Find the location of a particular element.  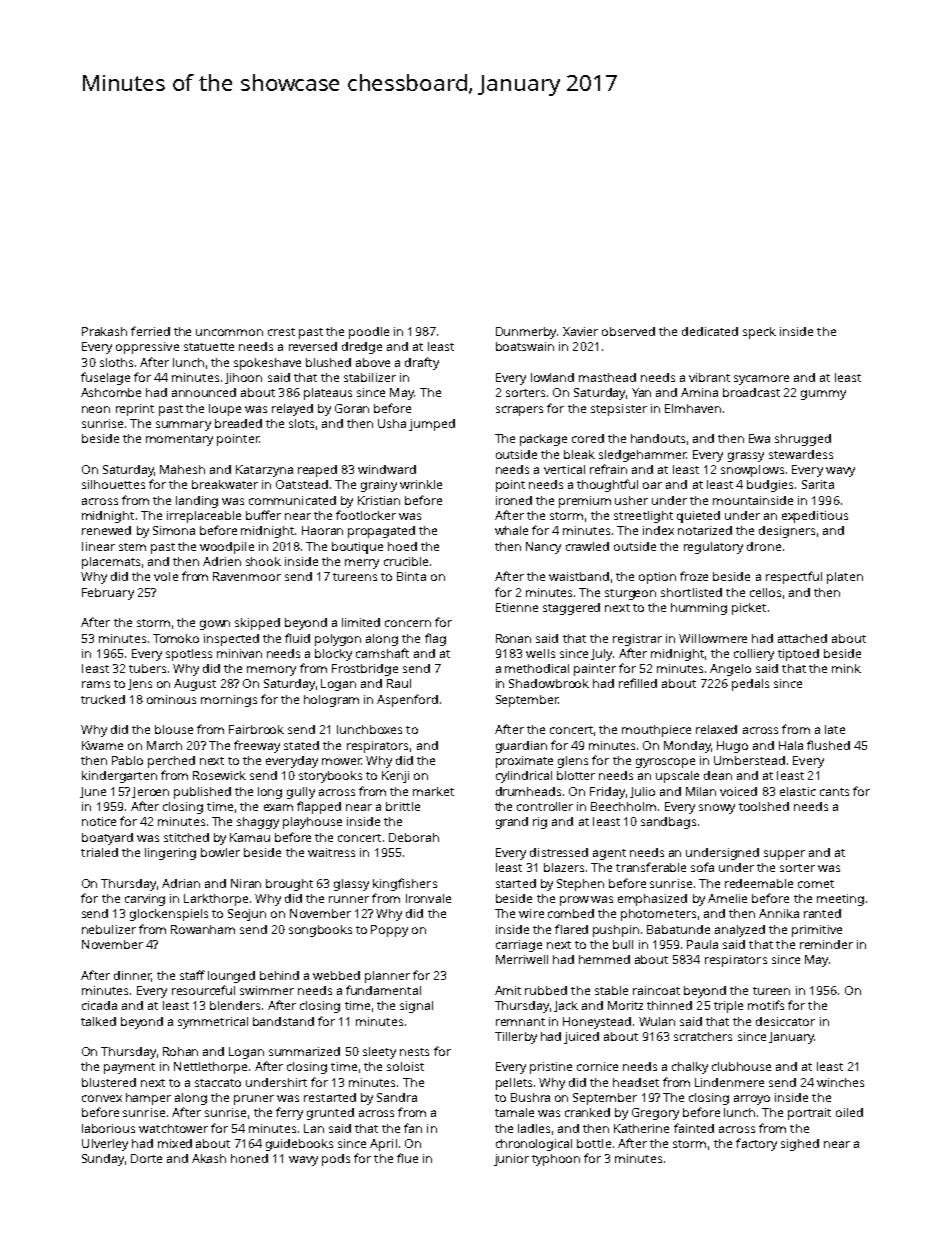

runner is located at coordinates (349, 899).
